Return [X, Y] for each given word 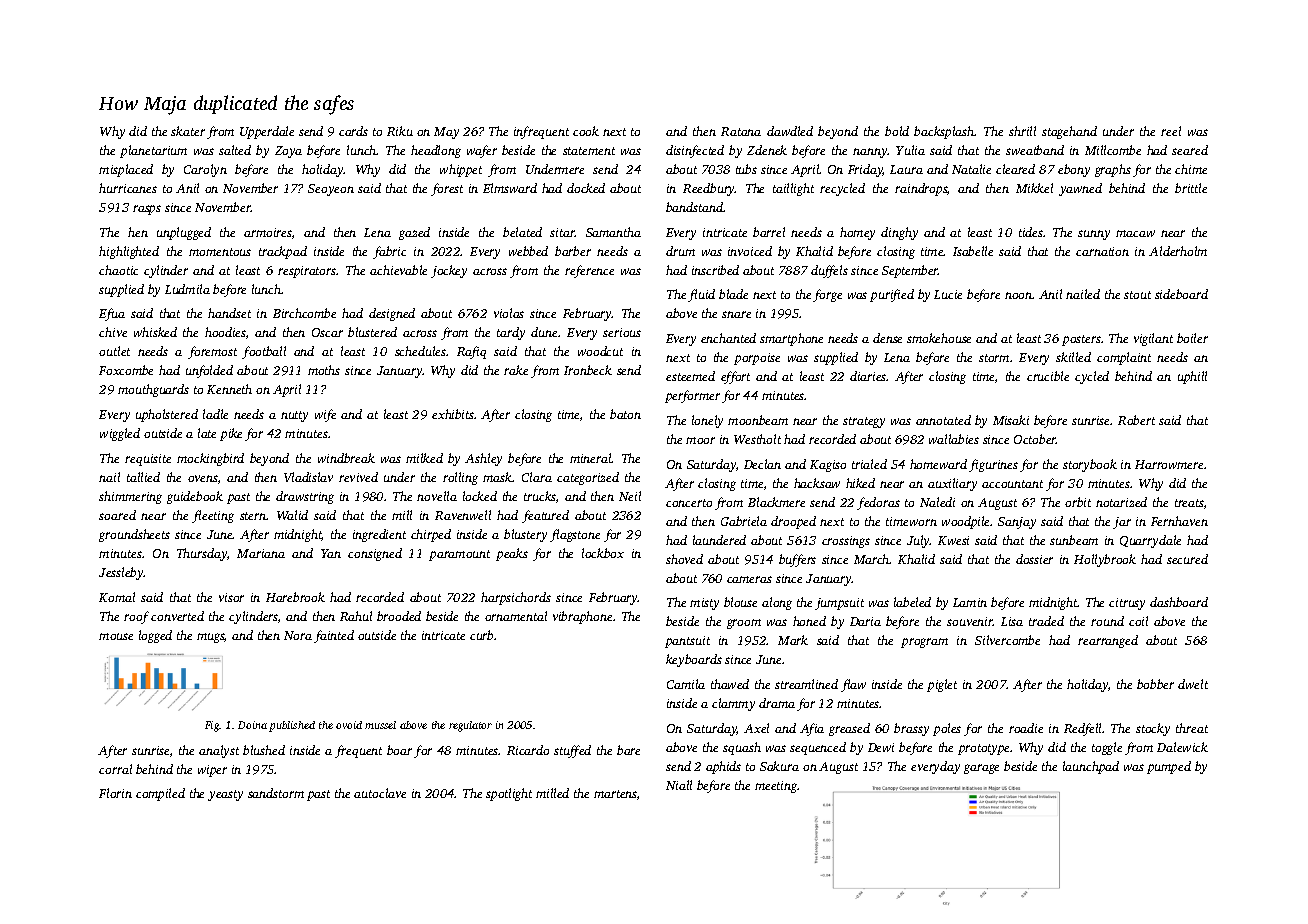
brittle [1191, 188]
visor [231, 597]
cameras [749, 579]
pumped [1169, 767]
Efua [112, 314]
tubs [746, 169]
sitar [562, 232]
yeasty [225, 795]
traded [1046, 621]
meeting [776, 787]
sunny [1094, 235]
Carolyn [205, 170]
